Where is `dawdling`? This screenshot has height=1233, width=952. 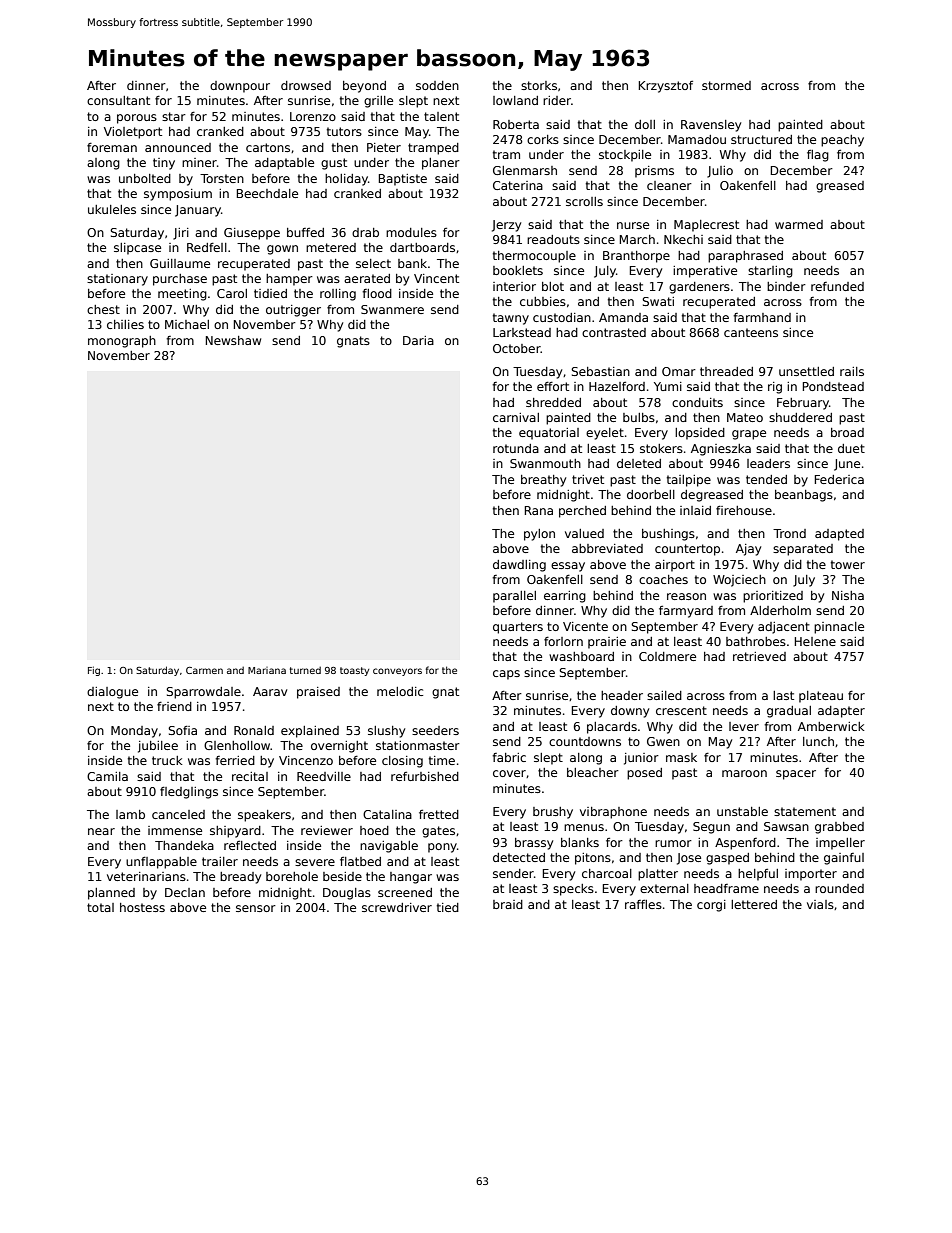
dawdling is located at coordinates (519, 566).
